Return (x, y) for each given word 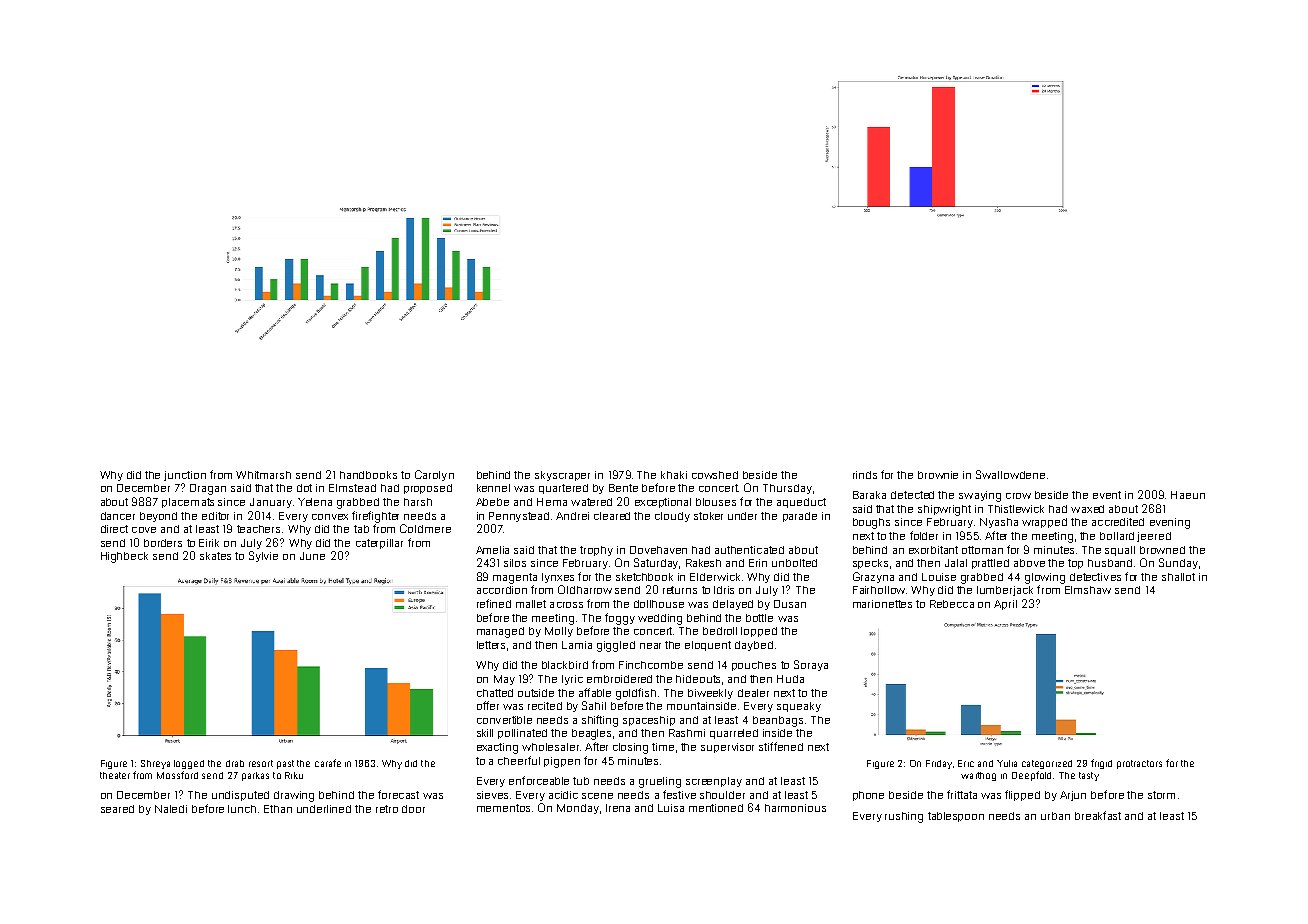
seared (117, 809)
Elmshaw (1088, 590)
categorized (1047, 764)
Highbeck (124, 557)
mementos (503, 808)
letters (491, 645)
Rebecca (952, 604)
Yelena (315, 502)
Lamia (577, 645)
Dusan (790, 604)
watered (591, 502)
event (1107, 495)
